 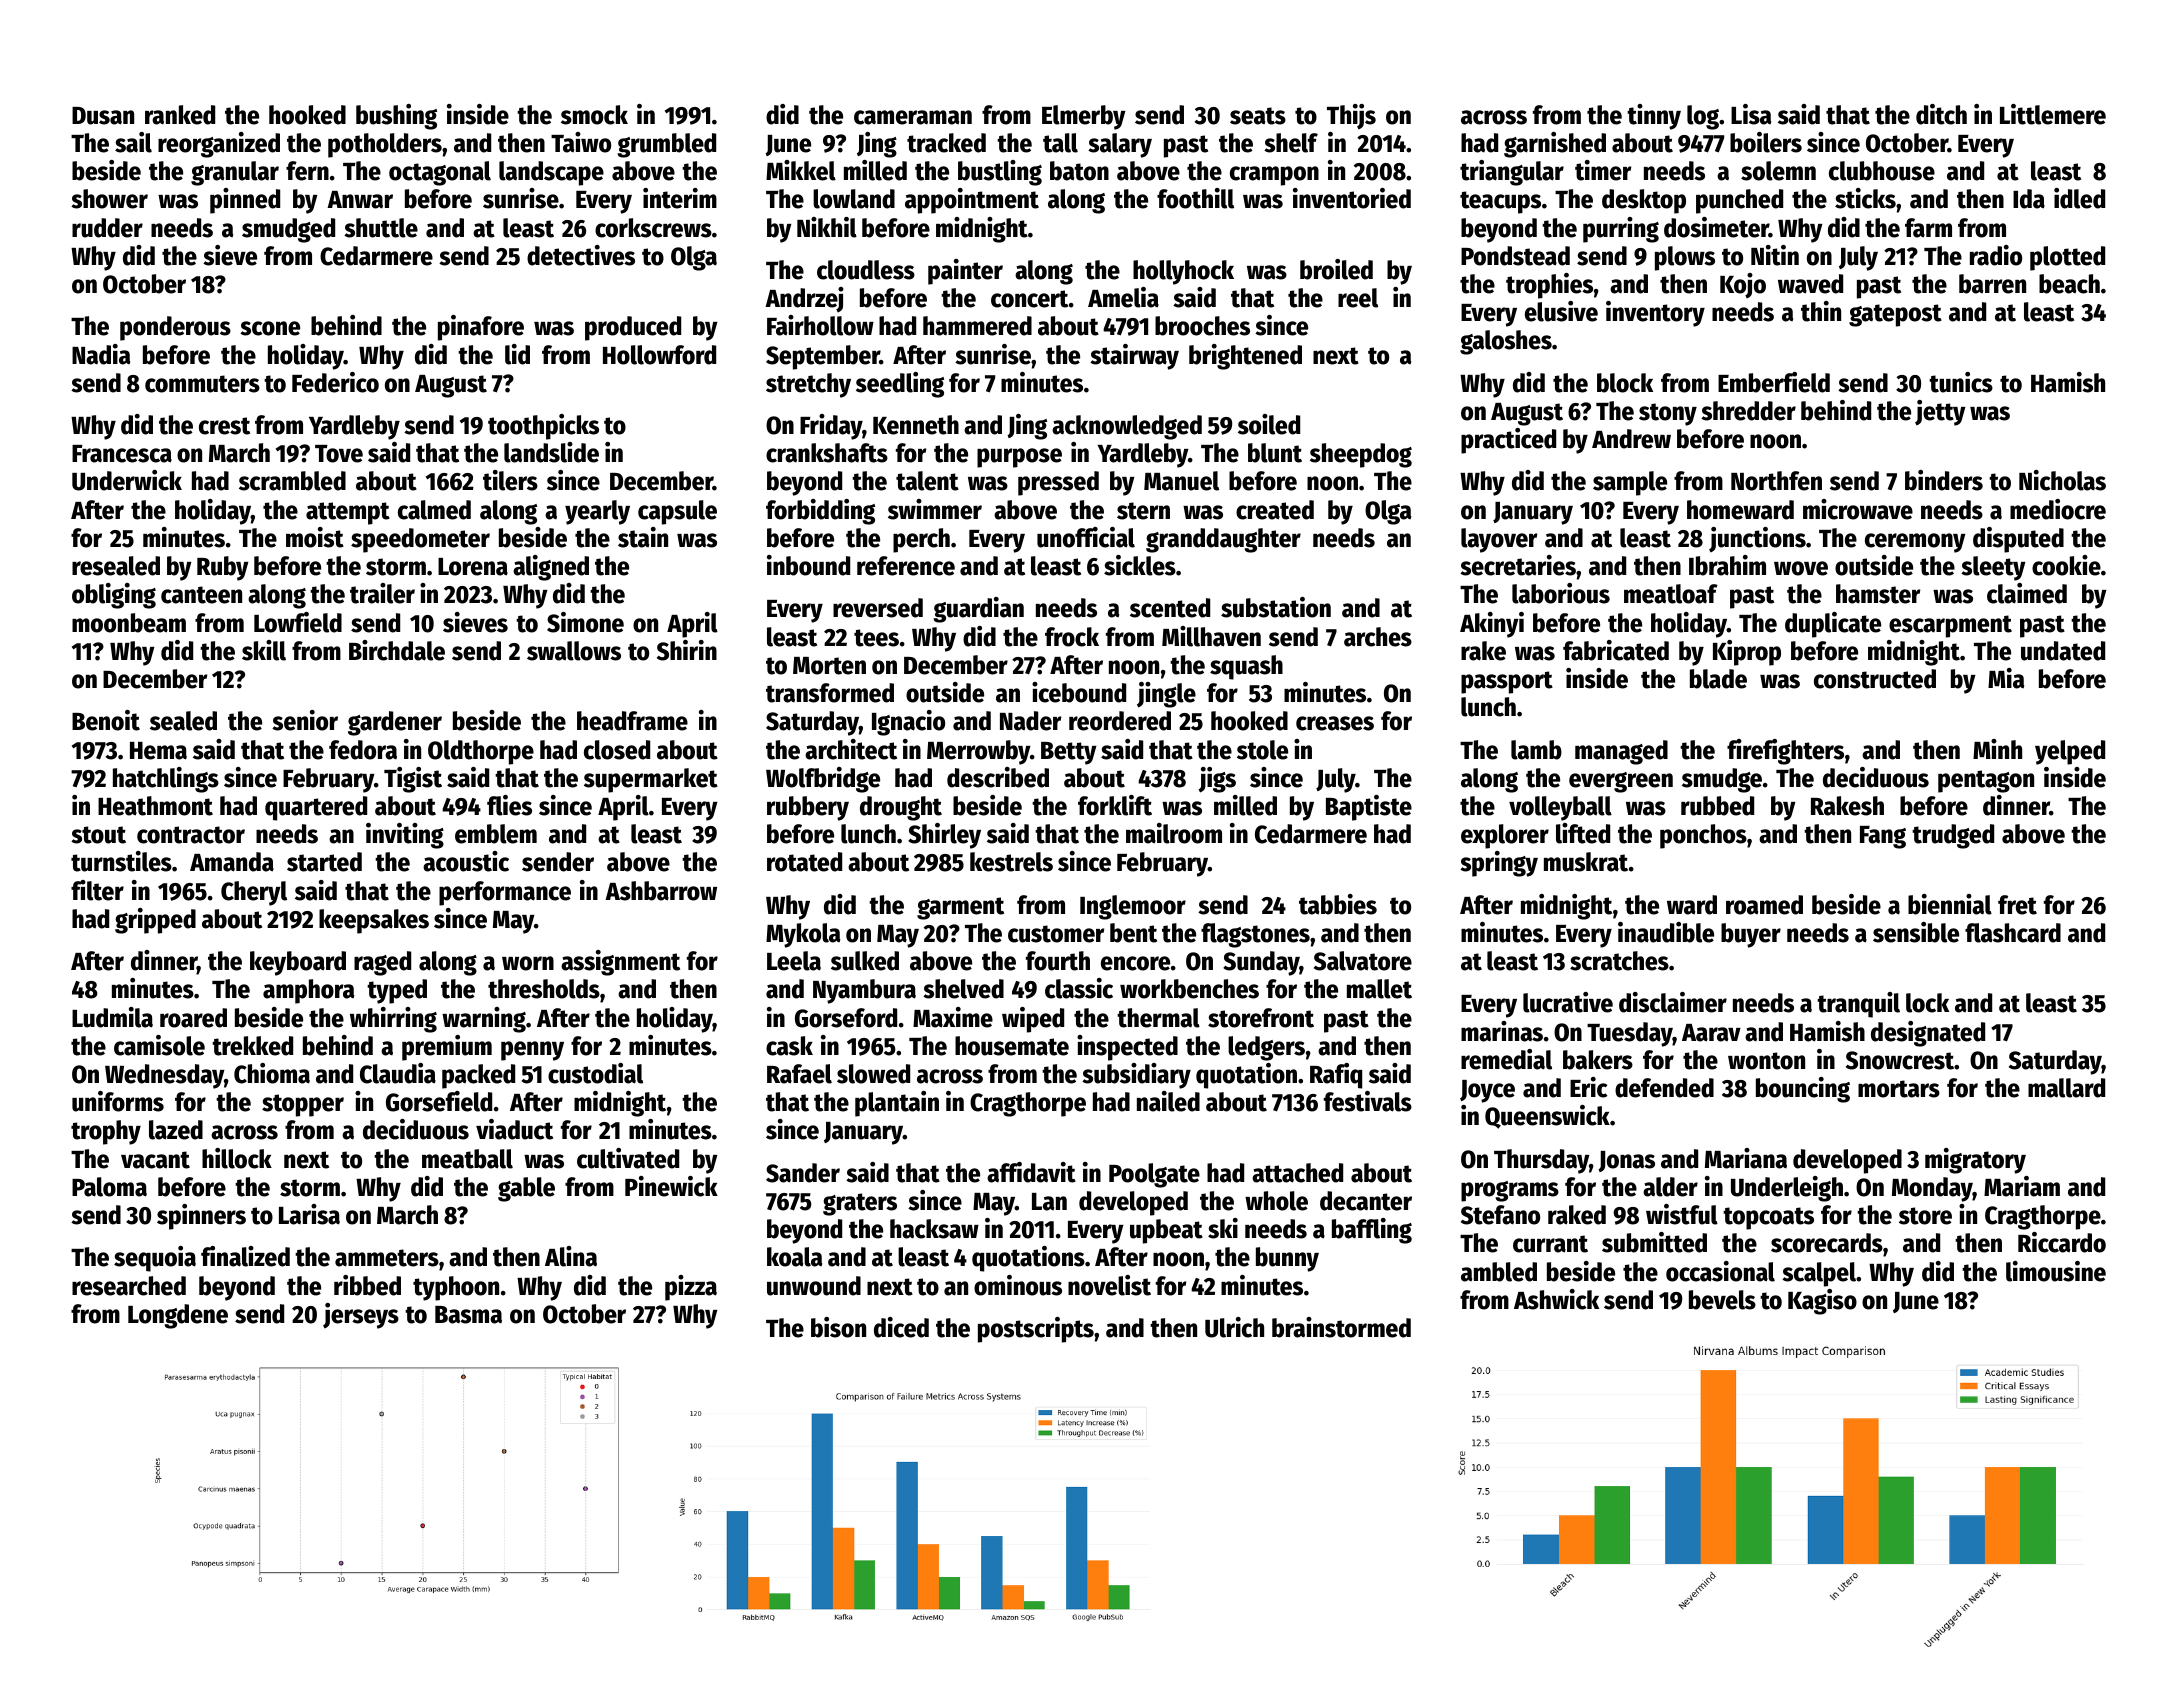 What do you see at coordinates (1928, 1034) in the screenshot?
I see `designated` at bounding box center [1928, 1034].
